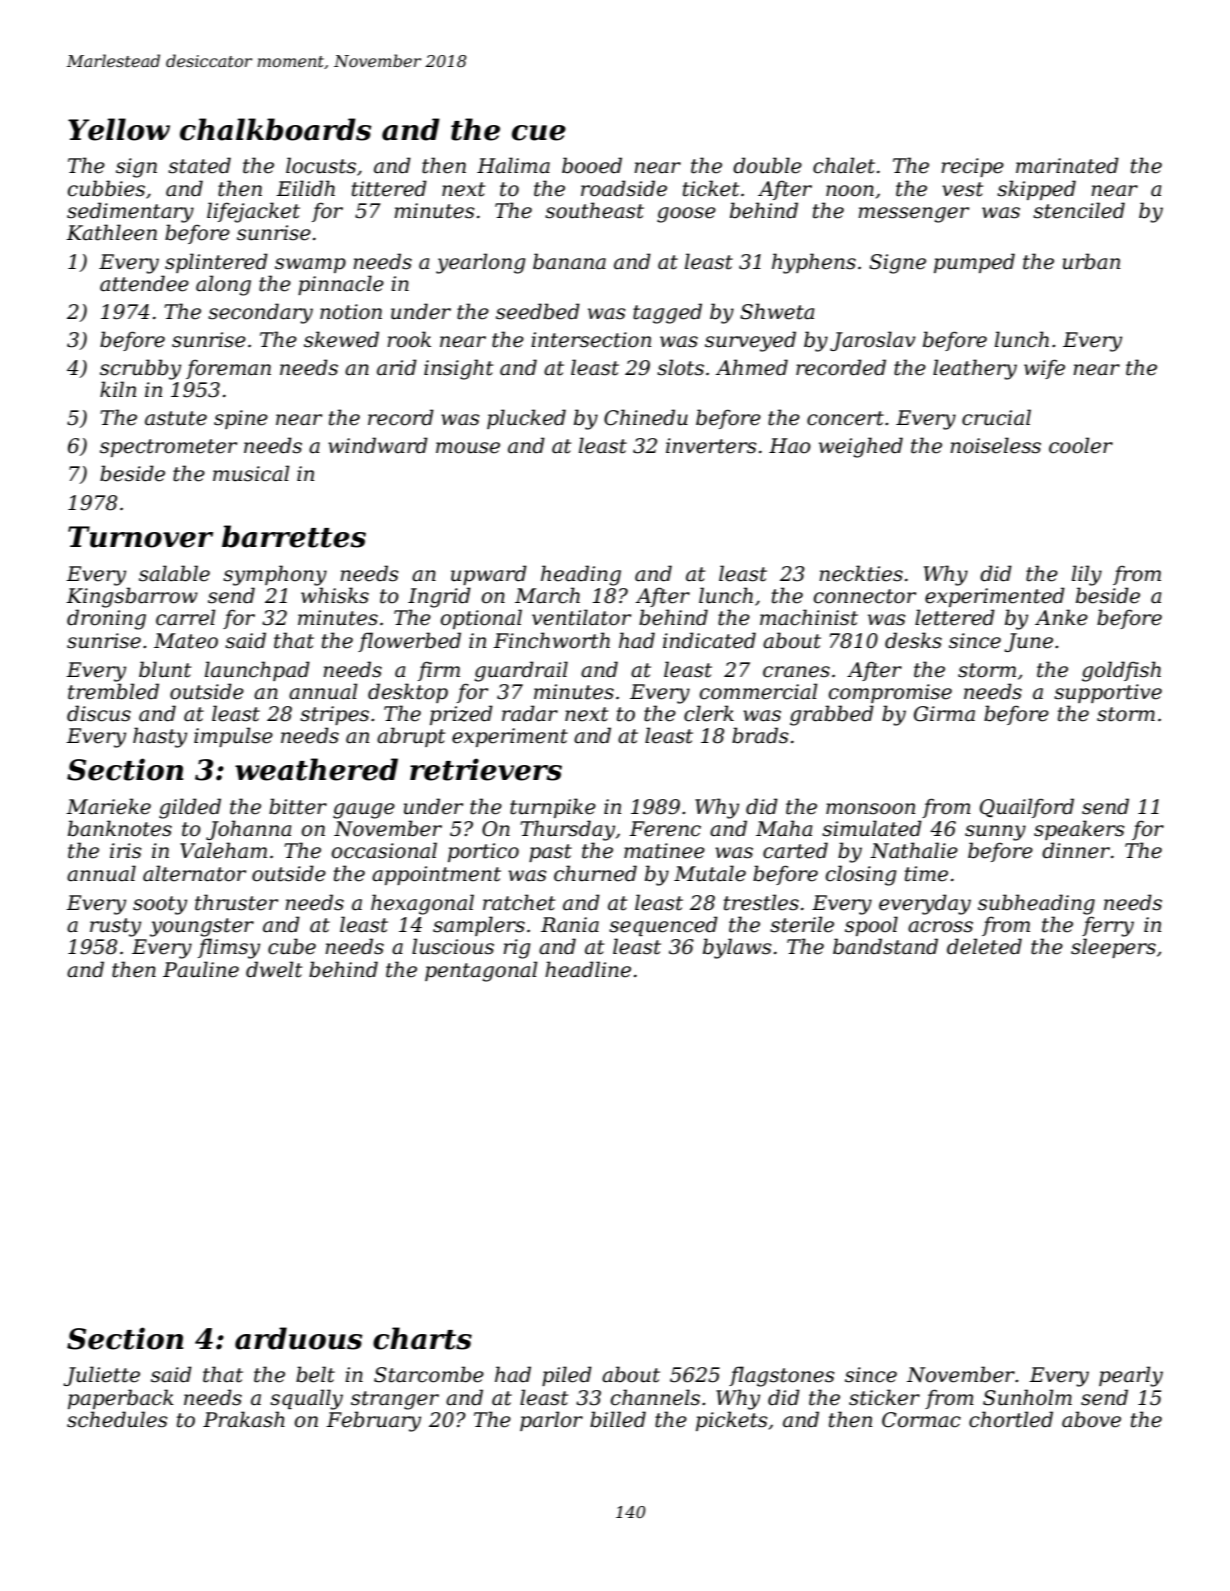  Describe the element at coordinates (995, 445) in the image. I see `noiseless` at that location.
